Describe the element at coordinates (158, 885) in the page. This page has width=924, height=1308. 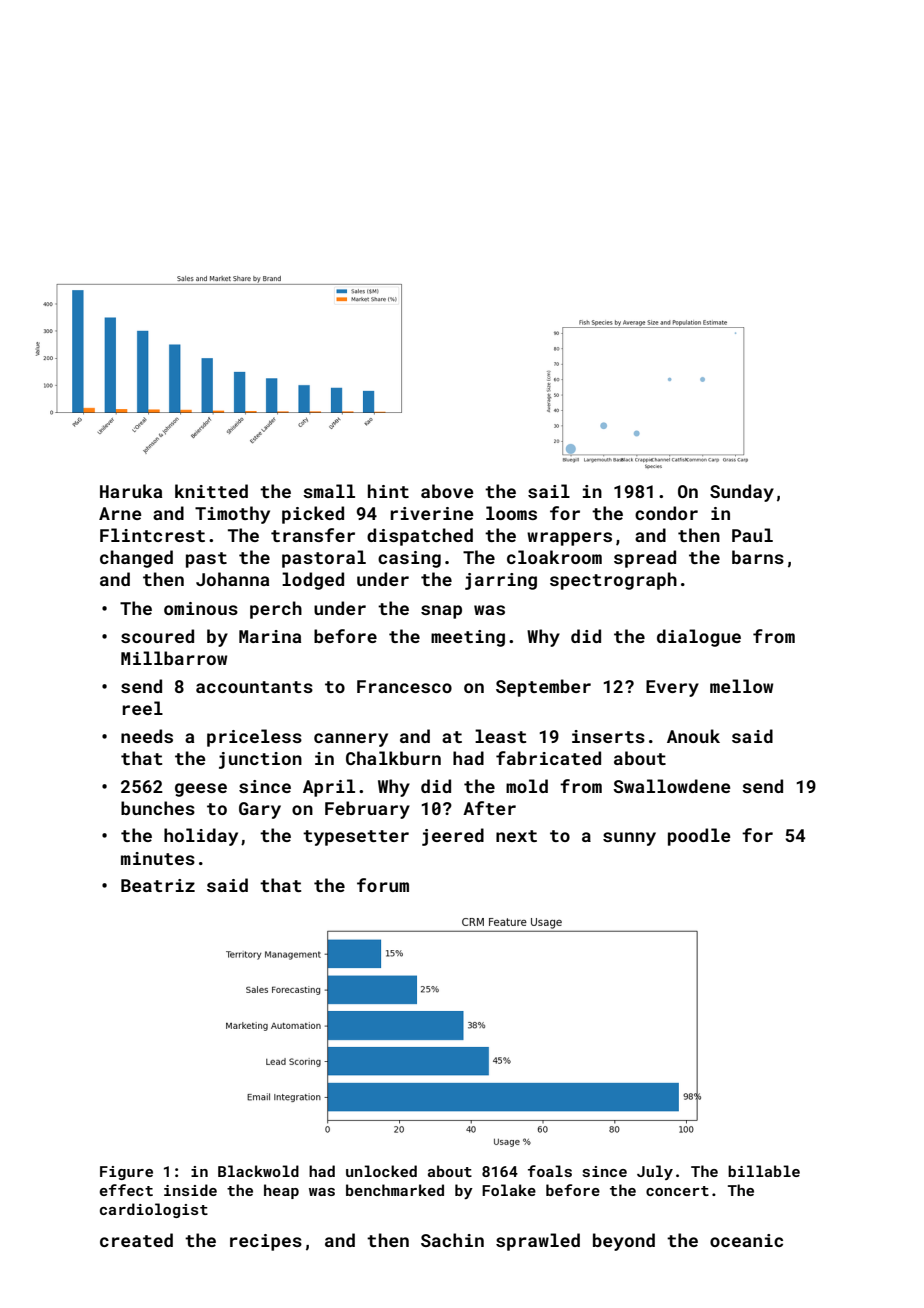
I see `Beatriz` at that location.
